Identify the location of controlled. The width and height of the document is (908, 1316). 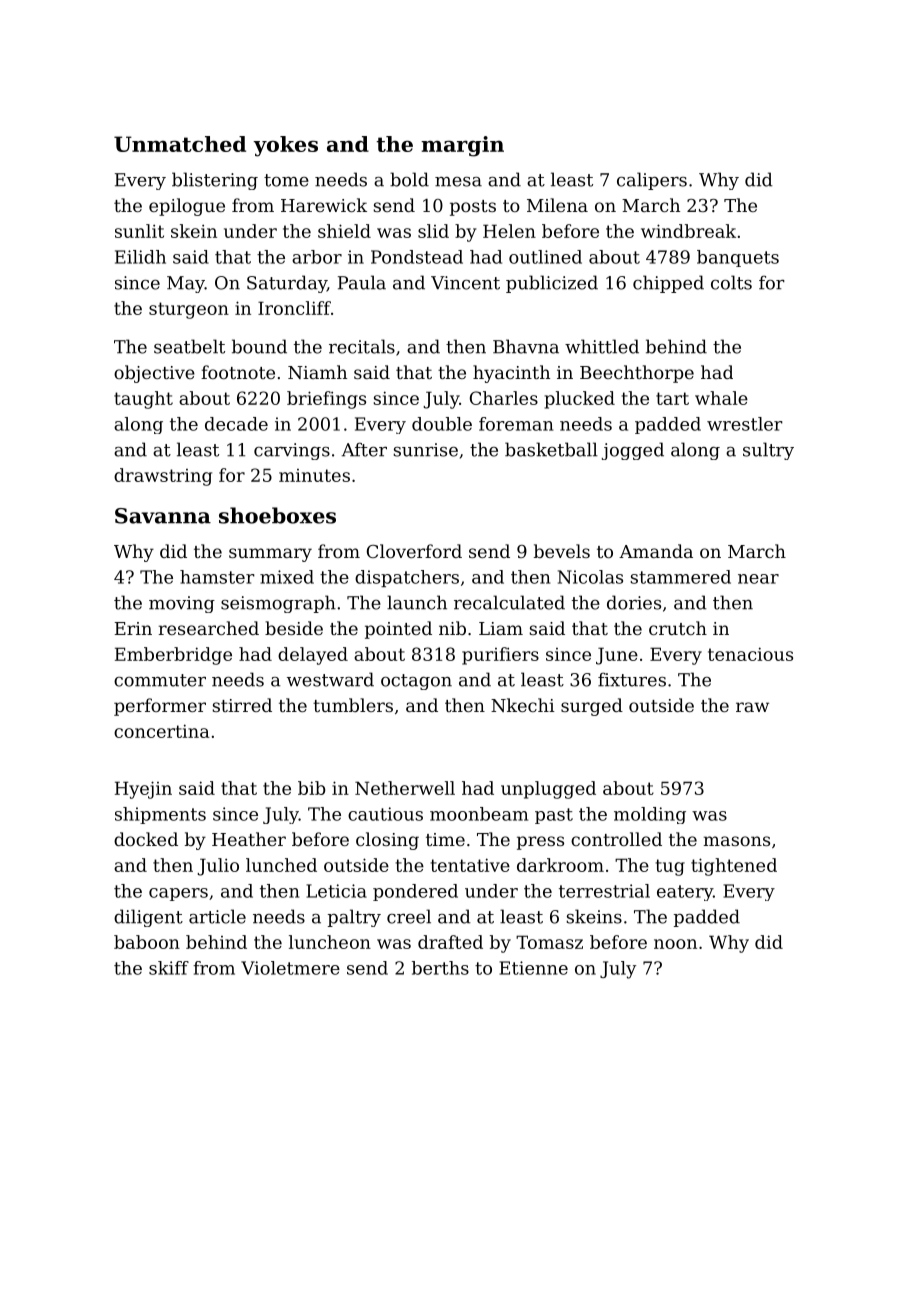
(616, 839).
